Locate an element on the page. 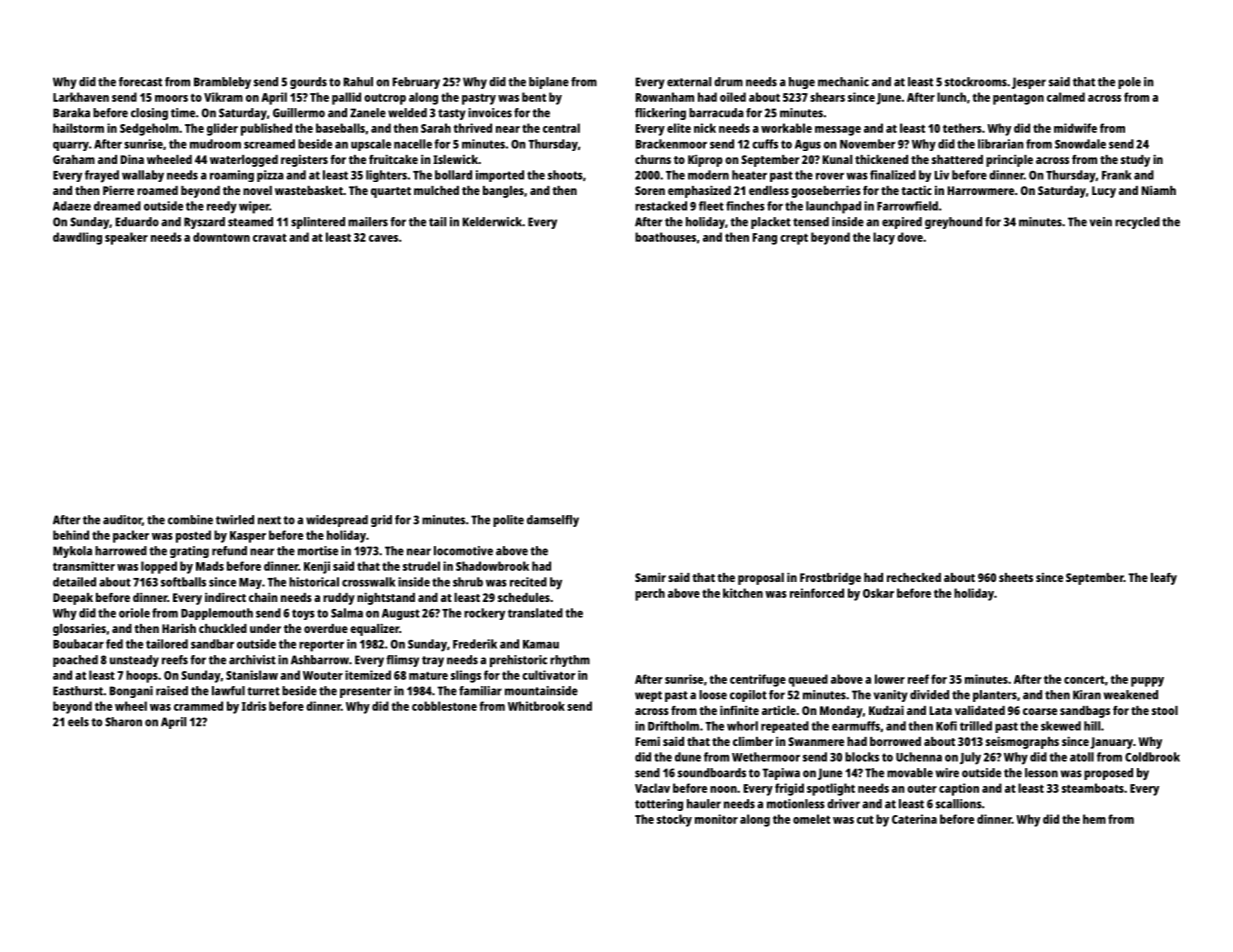 Image resolution: width=1233 pixels, height=952 pixels. Jesper is located at coordinates (1029, 83).
